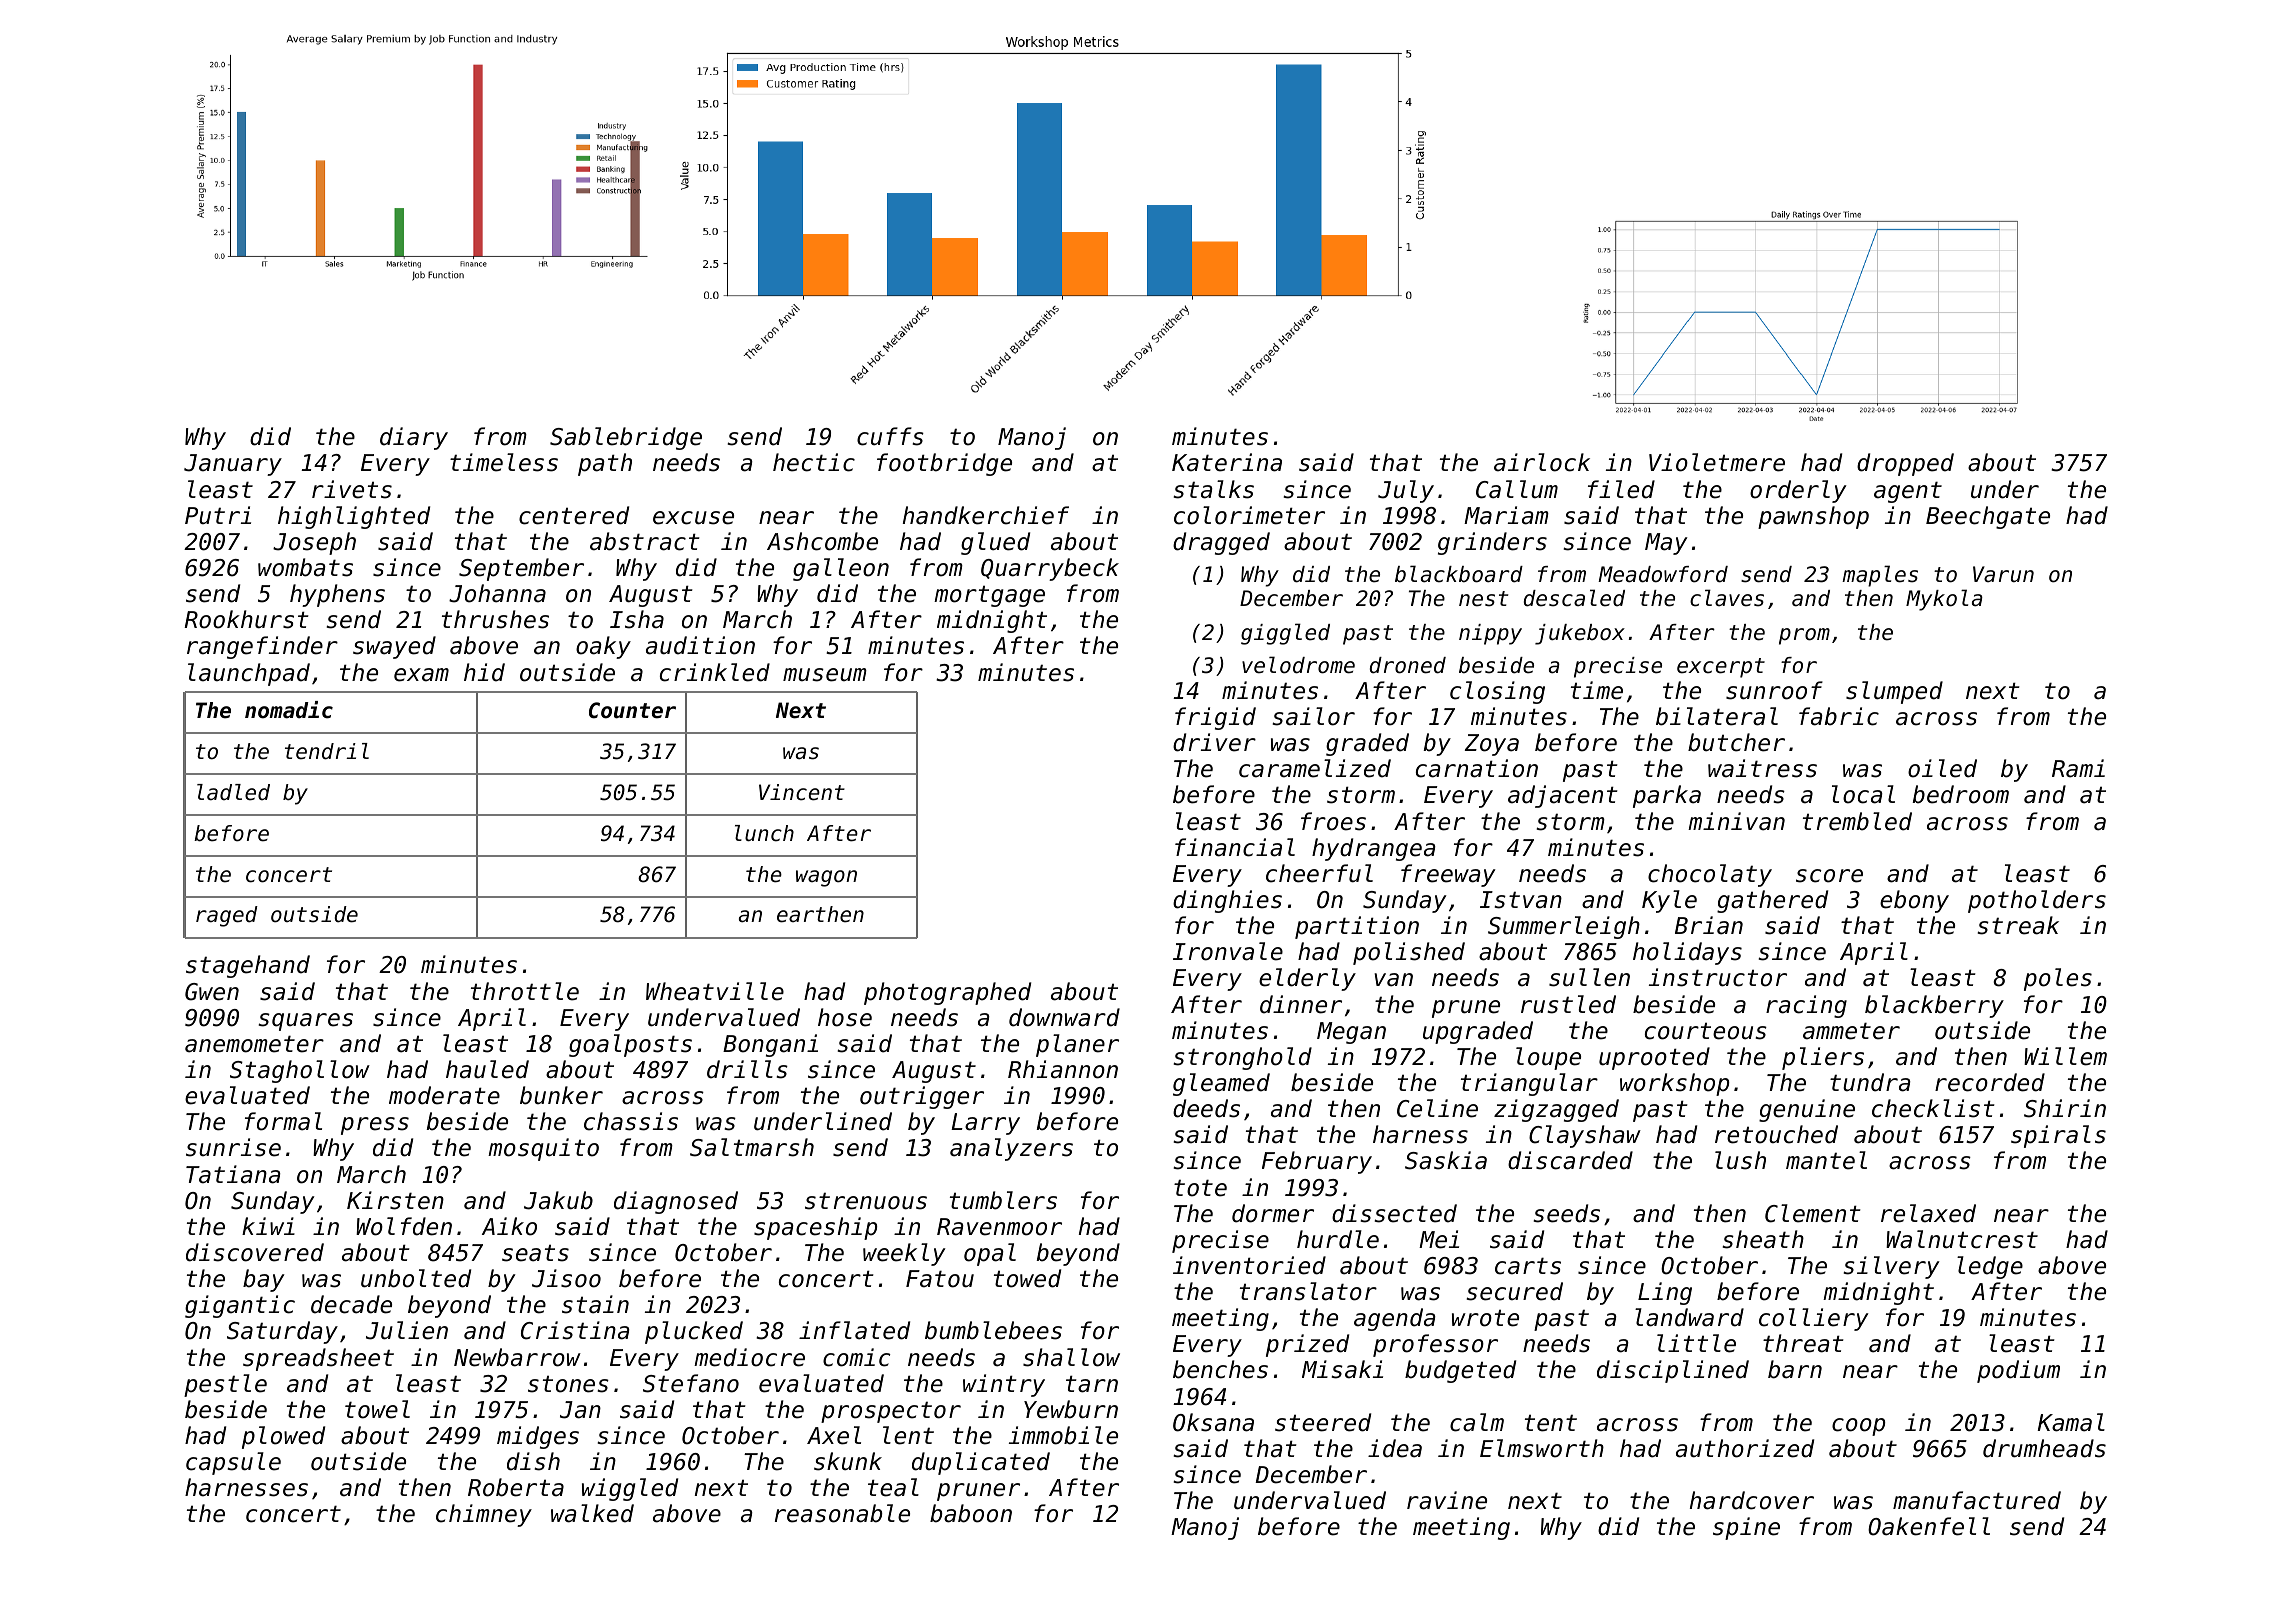 The width and height of the image is (2292, 1620). What do you see at coordinates (971, 1513) in the image?
I see `baboon` at bounding box center [971, 1513].
